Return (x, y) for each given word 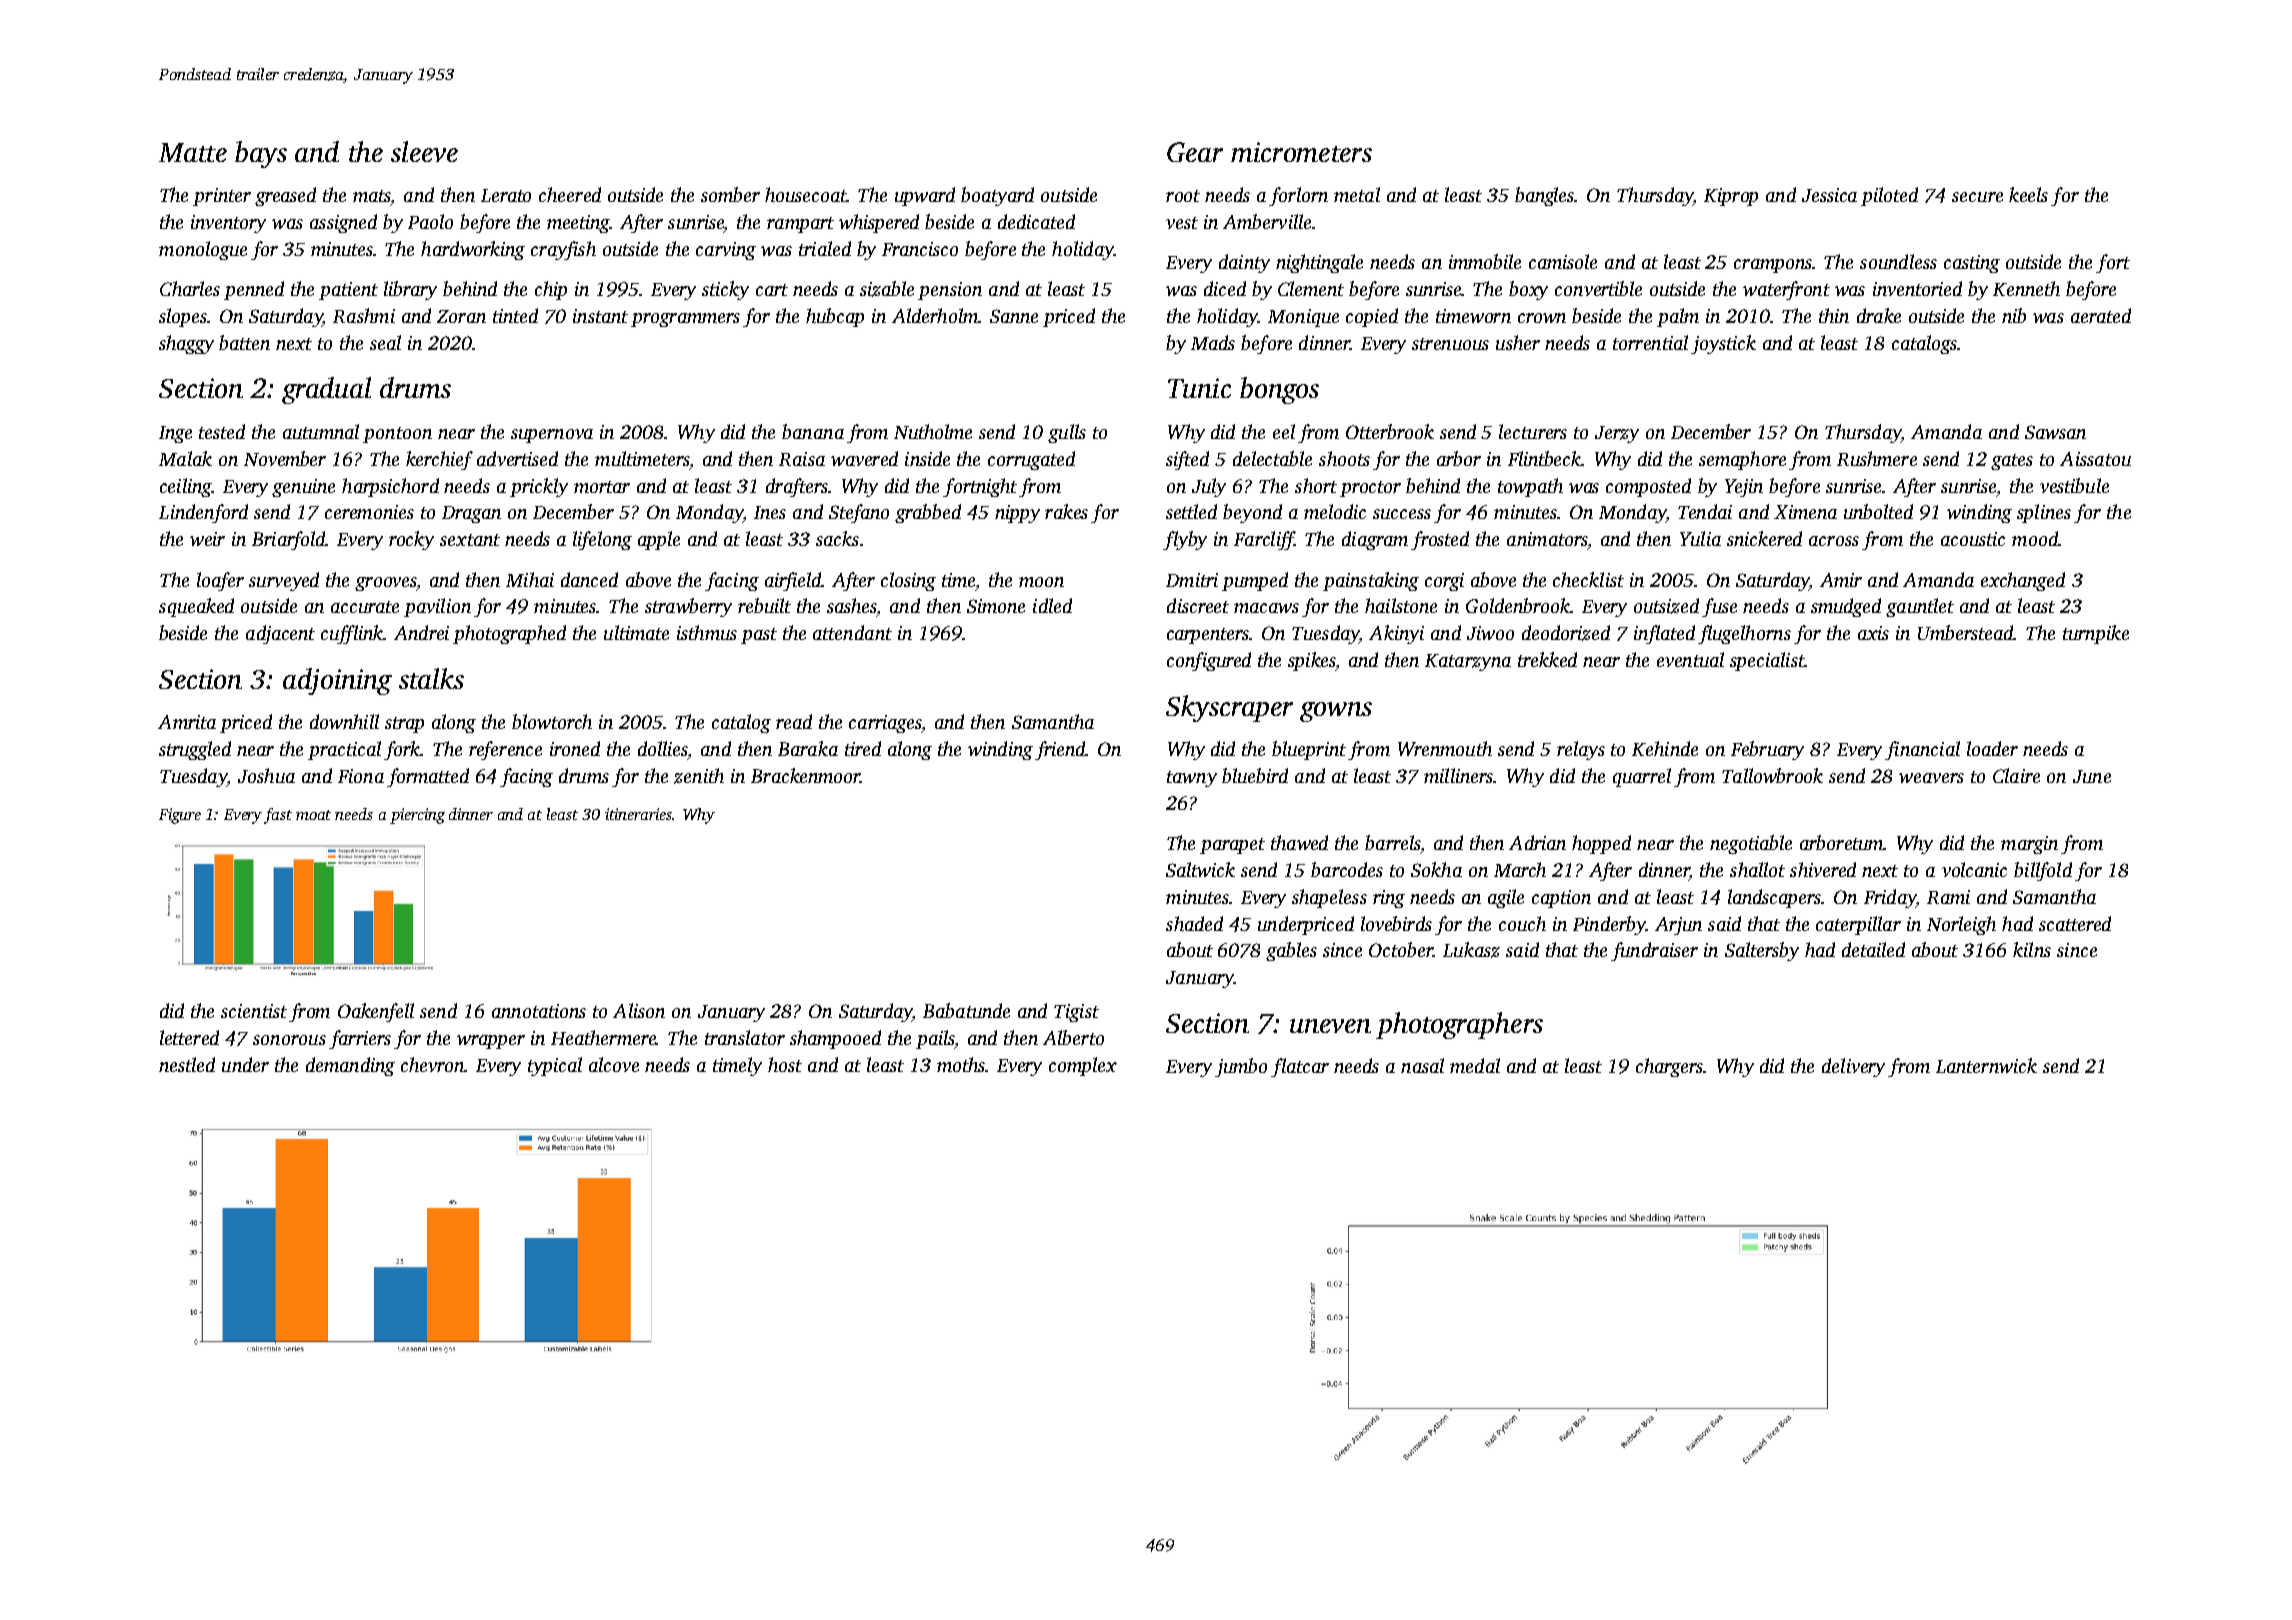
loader (1992, 748)
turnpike (2096, 634)
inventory (228, 224)
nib (2014, 315)
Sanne (1014, 316)
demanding (350, 1066)
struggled (195, 750)
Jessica (1829, 195)
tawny (1192, 779)
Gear (1195, 152)
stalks (431, 678)
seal (385, 342)
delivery (1853, 1067)
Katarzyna (1468, 662)
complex (1083, 1066)
